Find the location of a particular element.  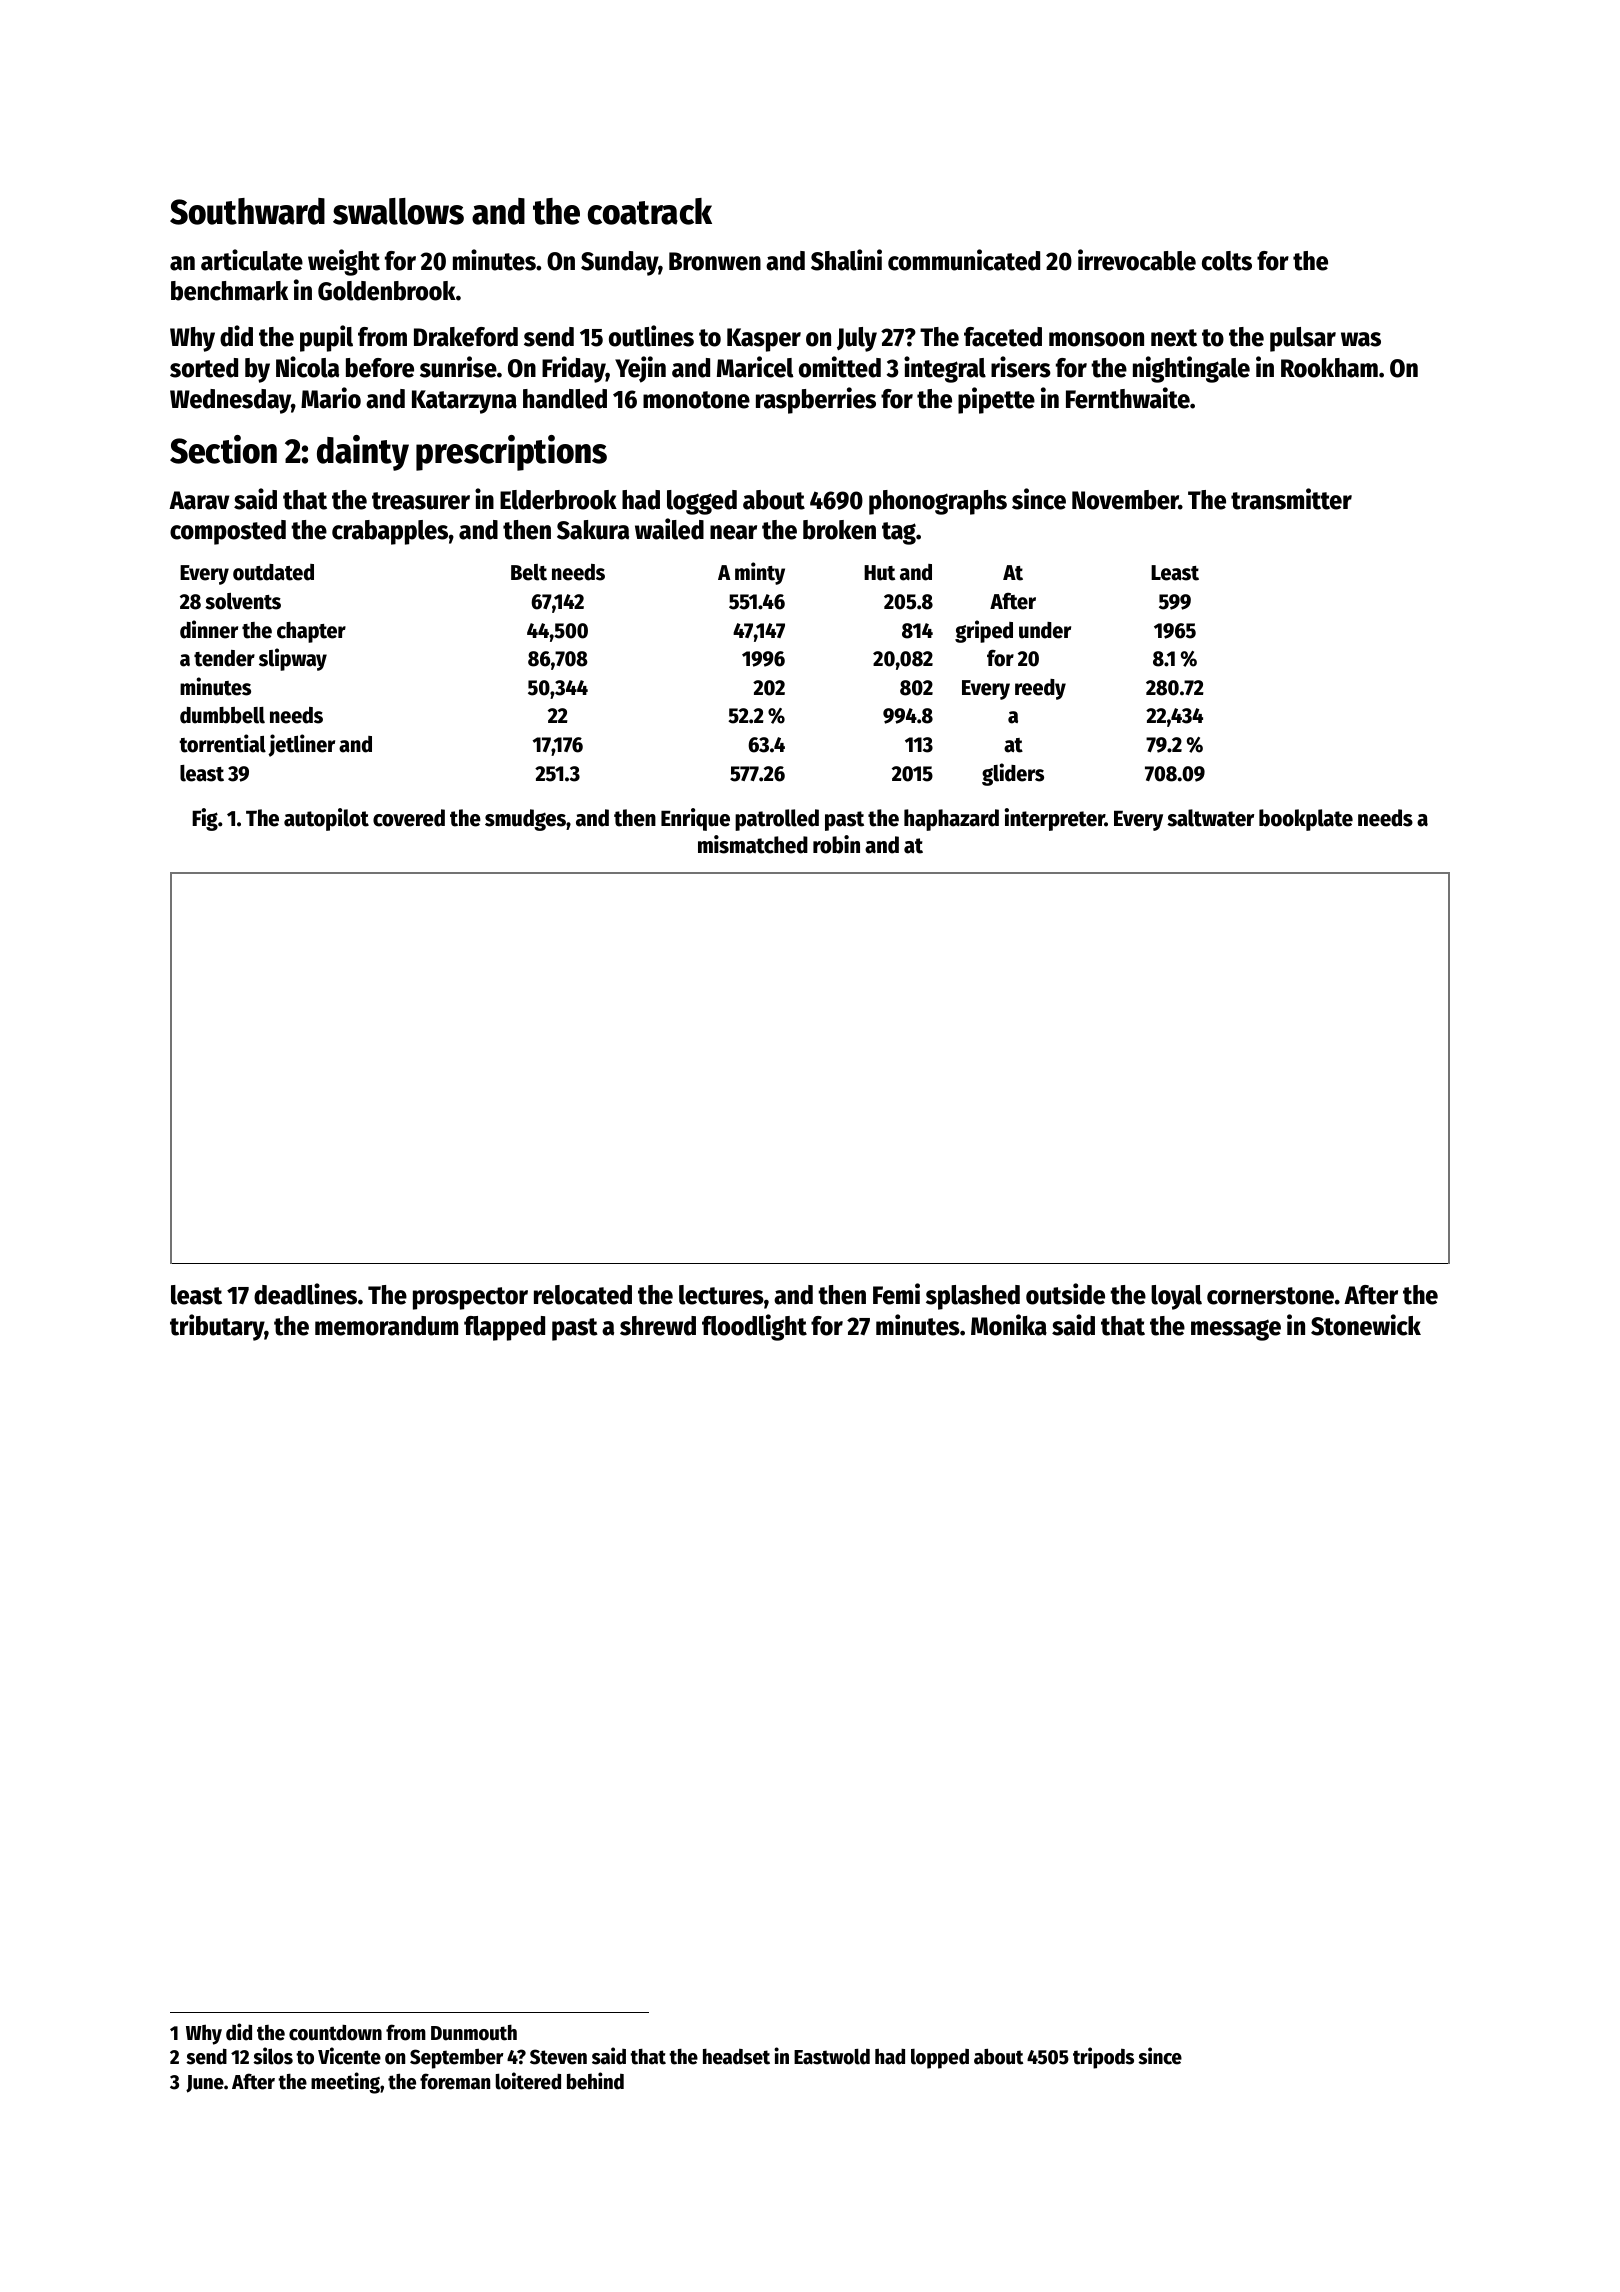

lopped is located at coordinates (940, 2059).
